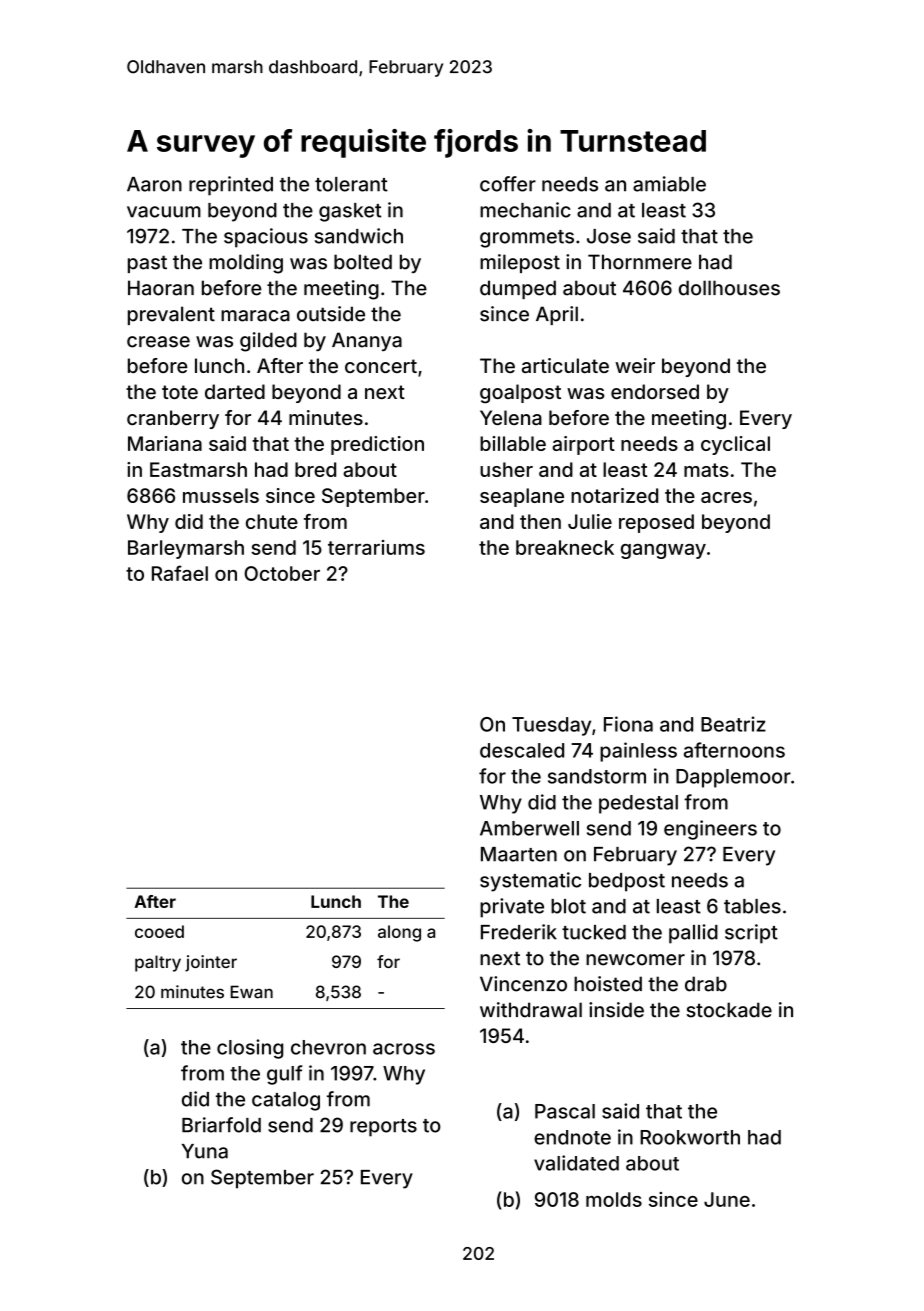 The image size is (924, 1311). What do you see at coordinates (527, 239) in the image?
I see `grommets` at bounding box center [527, 239].
